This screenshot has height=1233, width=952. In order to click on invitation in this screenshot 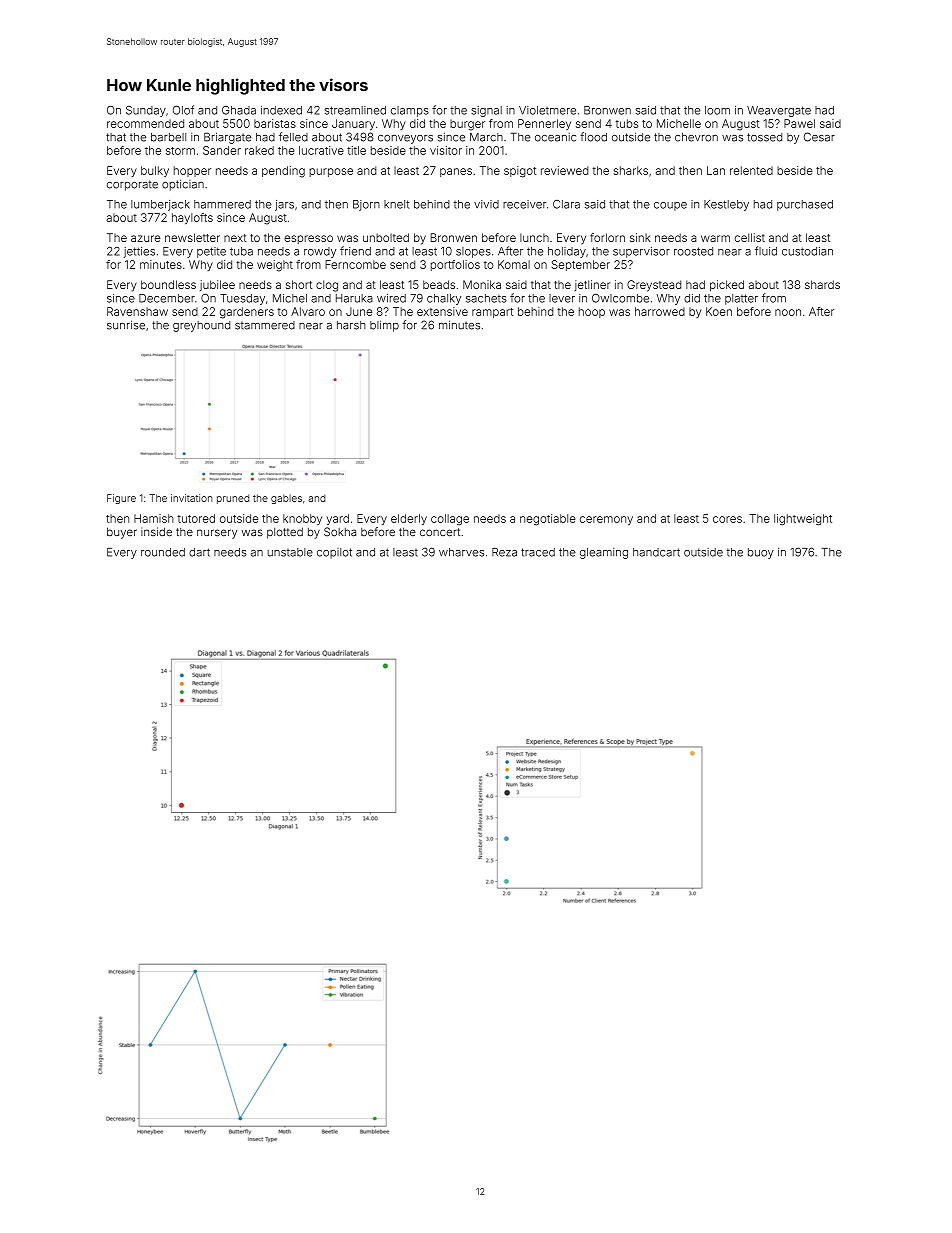, I will do `click(191, 498)`.
